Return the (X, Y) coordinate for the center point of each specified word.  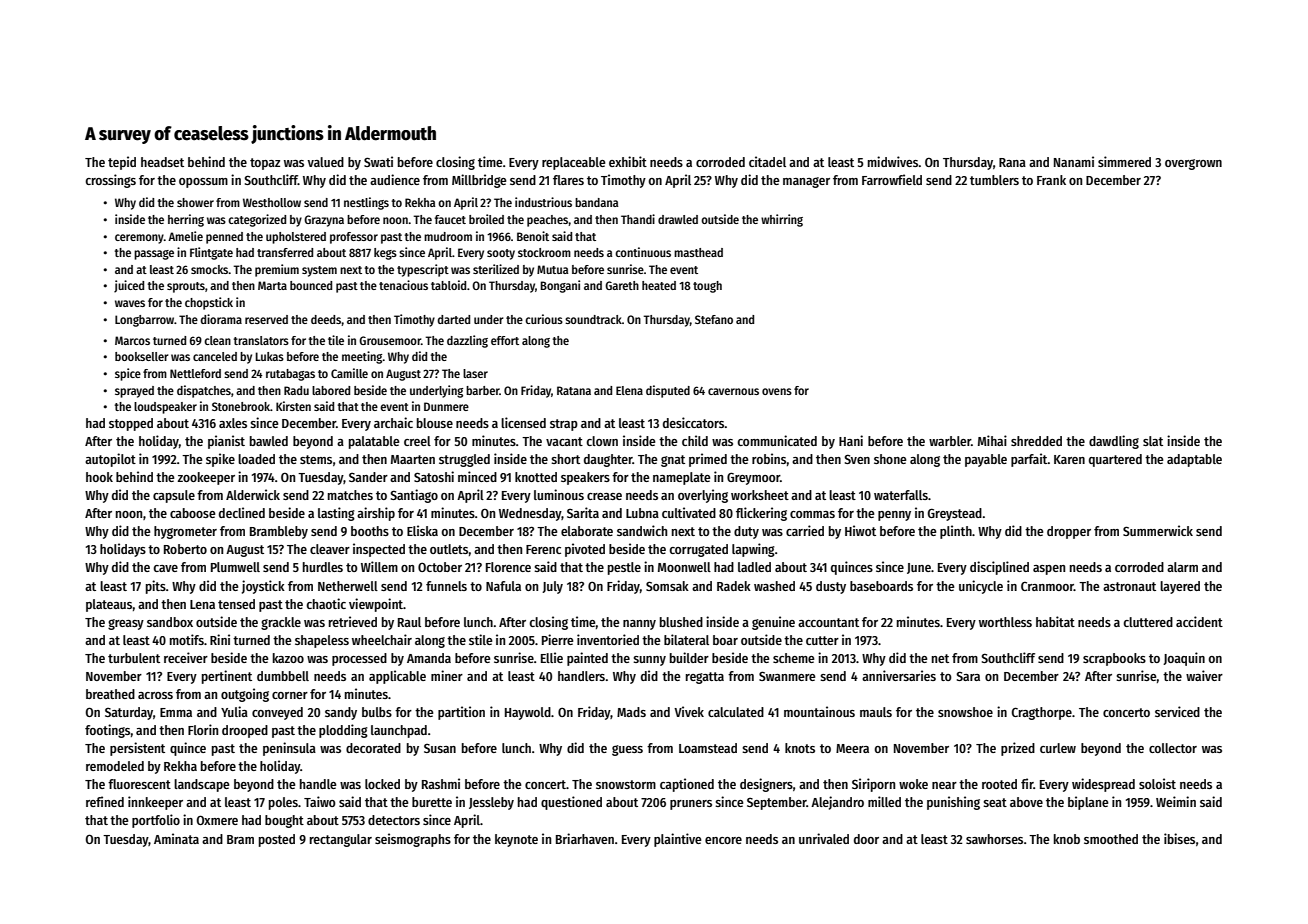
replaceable (573, 163)
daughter (608, 460)
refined (105, 801)
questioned (571, 803)
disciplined (999, 568)
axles (233, 423)
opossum (203, 183)
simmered (1124, 161)
